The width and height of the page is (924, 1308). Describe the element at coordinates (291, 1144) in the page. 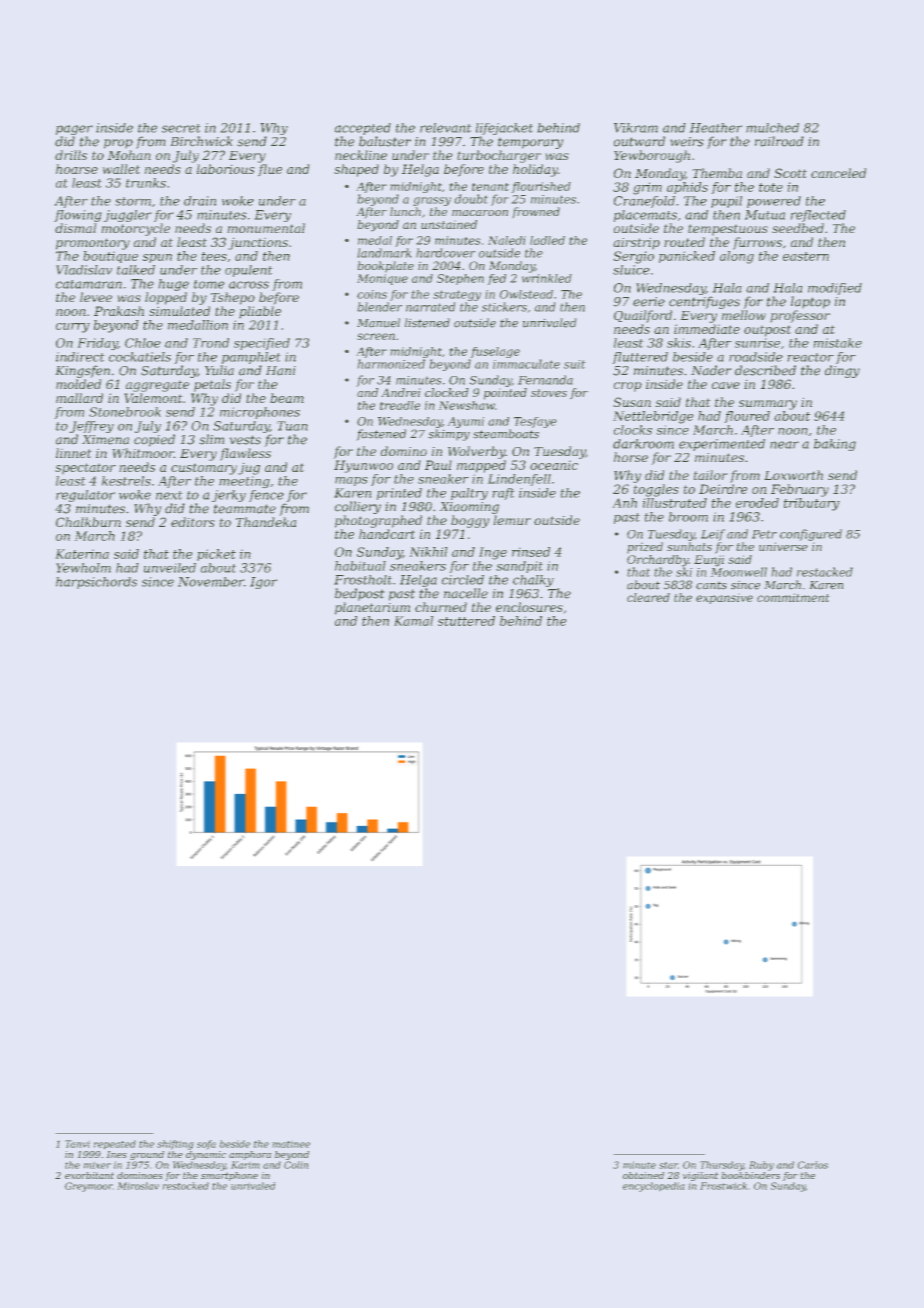

I see `matinee` at that location.
